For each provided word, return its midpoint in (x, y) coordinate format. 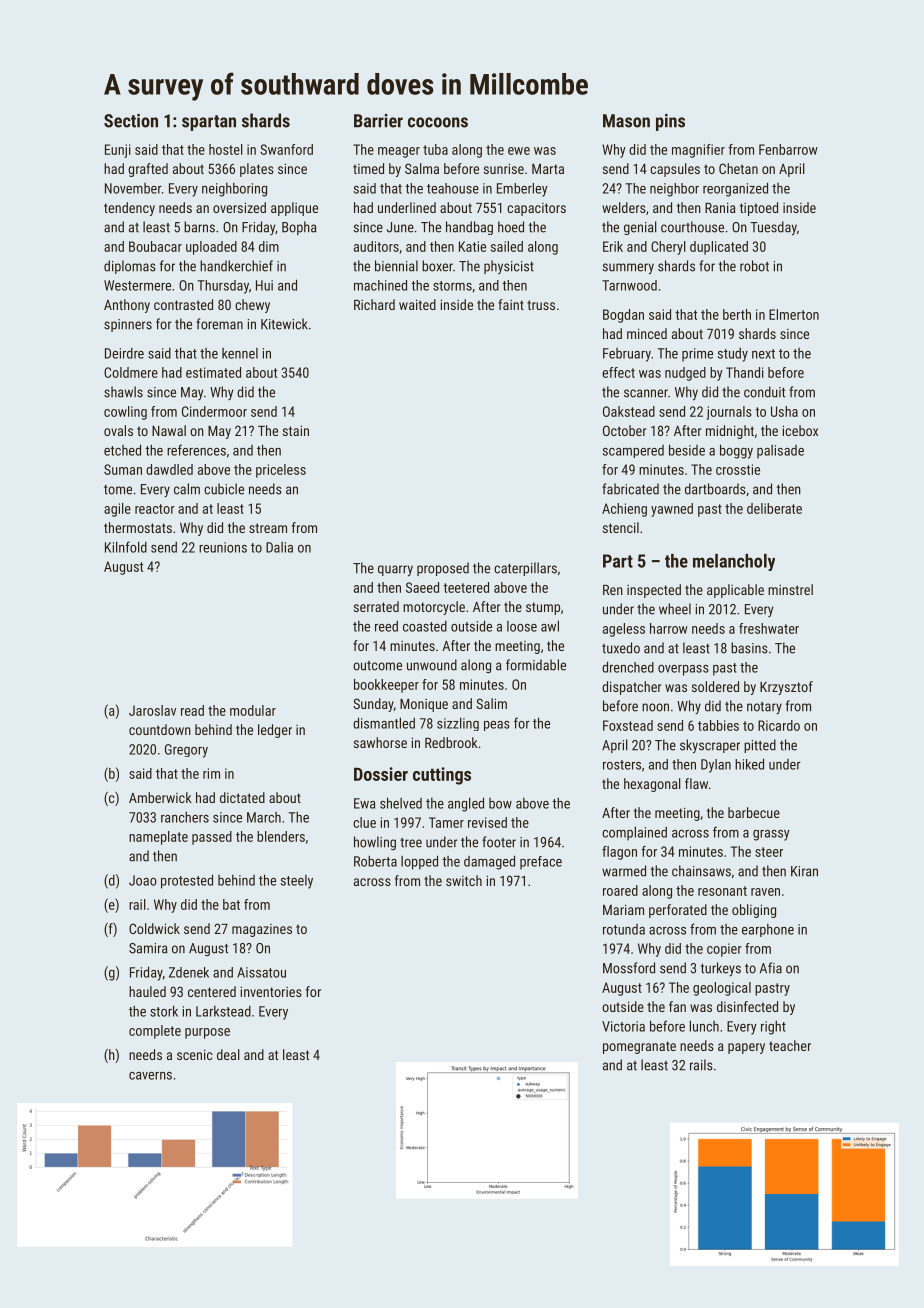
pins (670, 122)
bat (231, 904)
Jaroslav (152, 710)
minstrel (790, 589)
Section (131, 121)
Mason (626, 121)
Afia (771, 968)
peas (497, 726)
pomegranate (639, 1047)
